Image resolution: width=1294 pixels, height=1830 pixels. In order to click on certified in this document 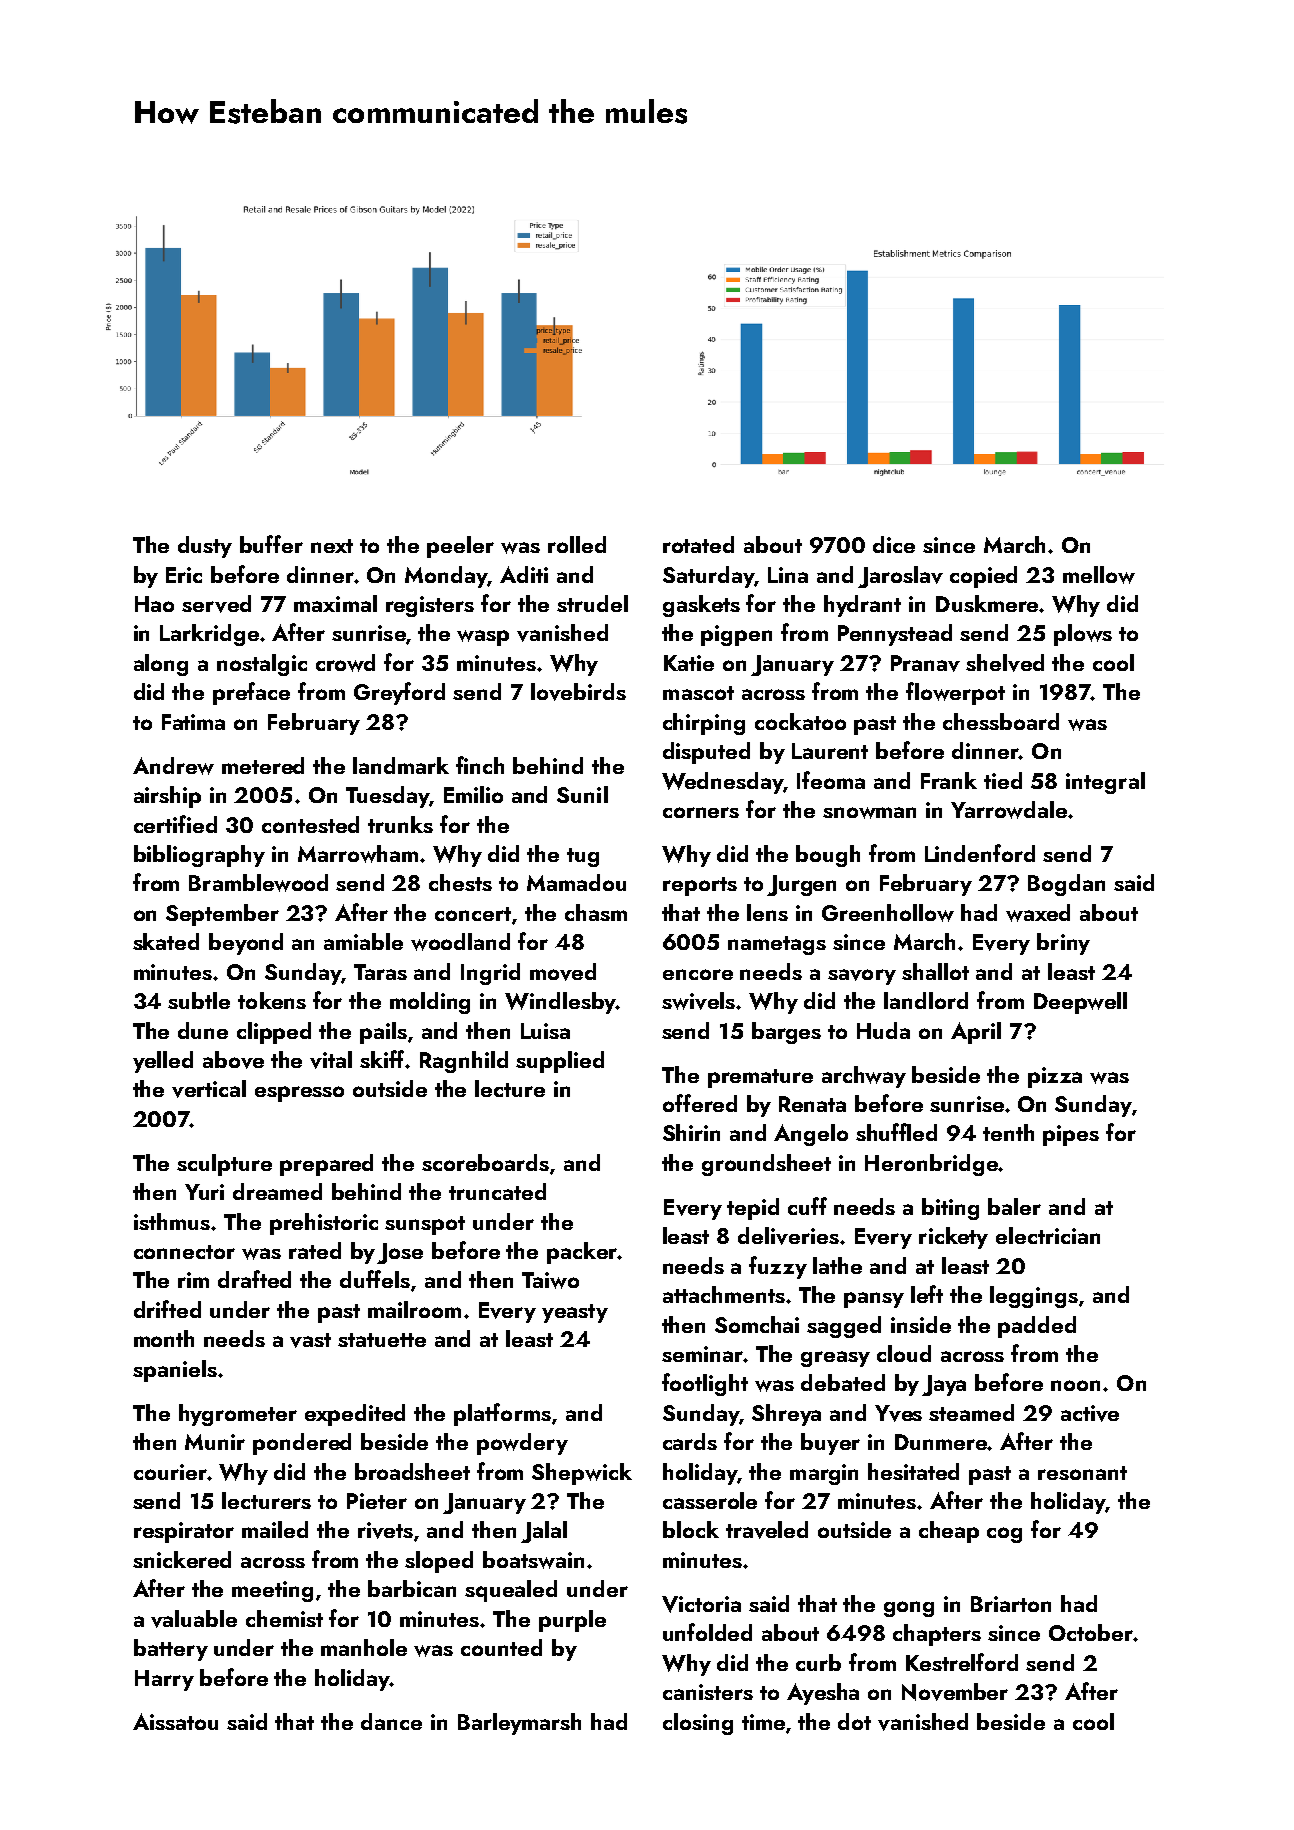, I will do `click(175, 824)`.
